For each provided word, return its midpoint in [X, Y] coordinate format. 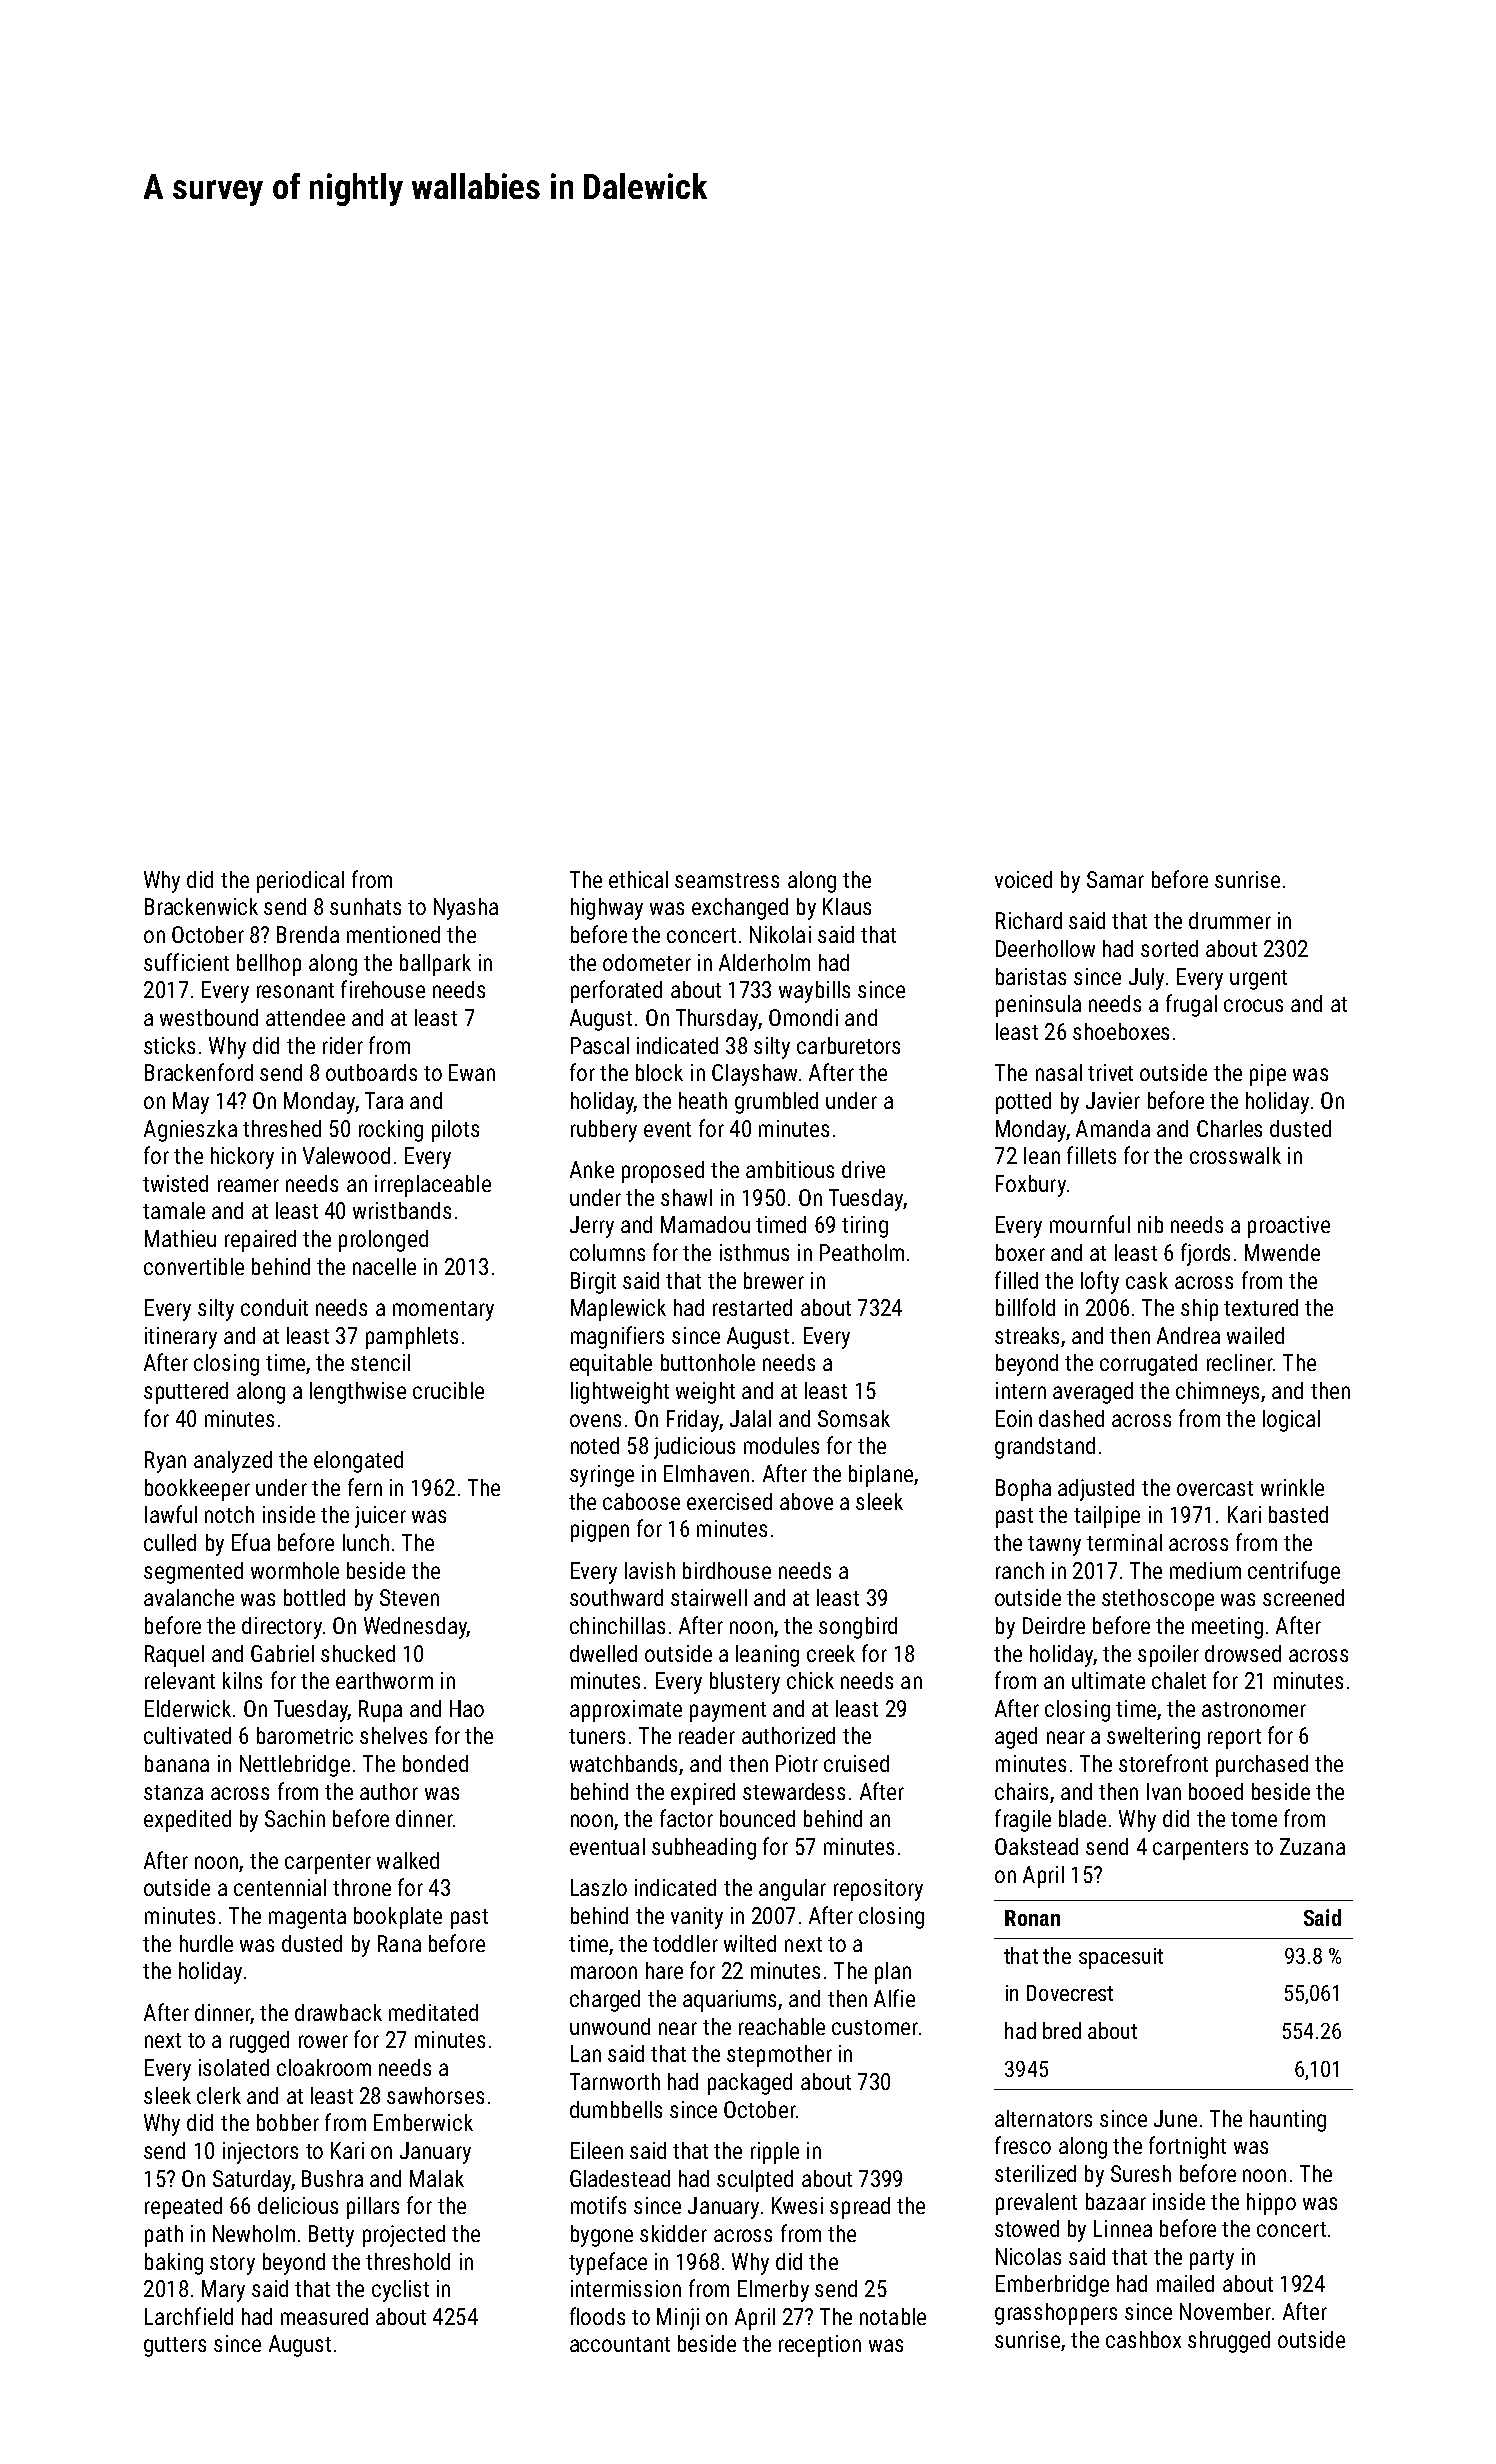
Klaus [847, 906]
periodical [300, 882]
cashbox [1143, 2339]
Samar [1115, 879]
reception [820, 2346]
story [232, 2265]
